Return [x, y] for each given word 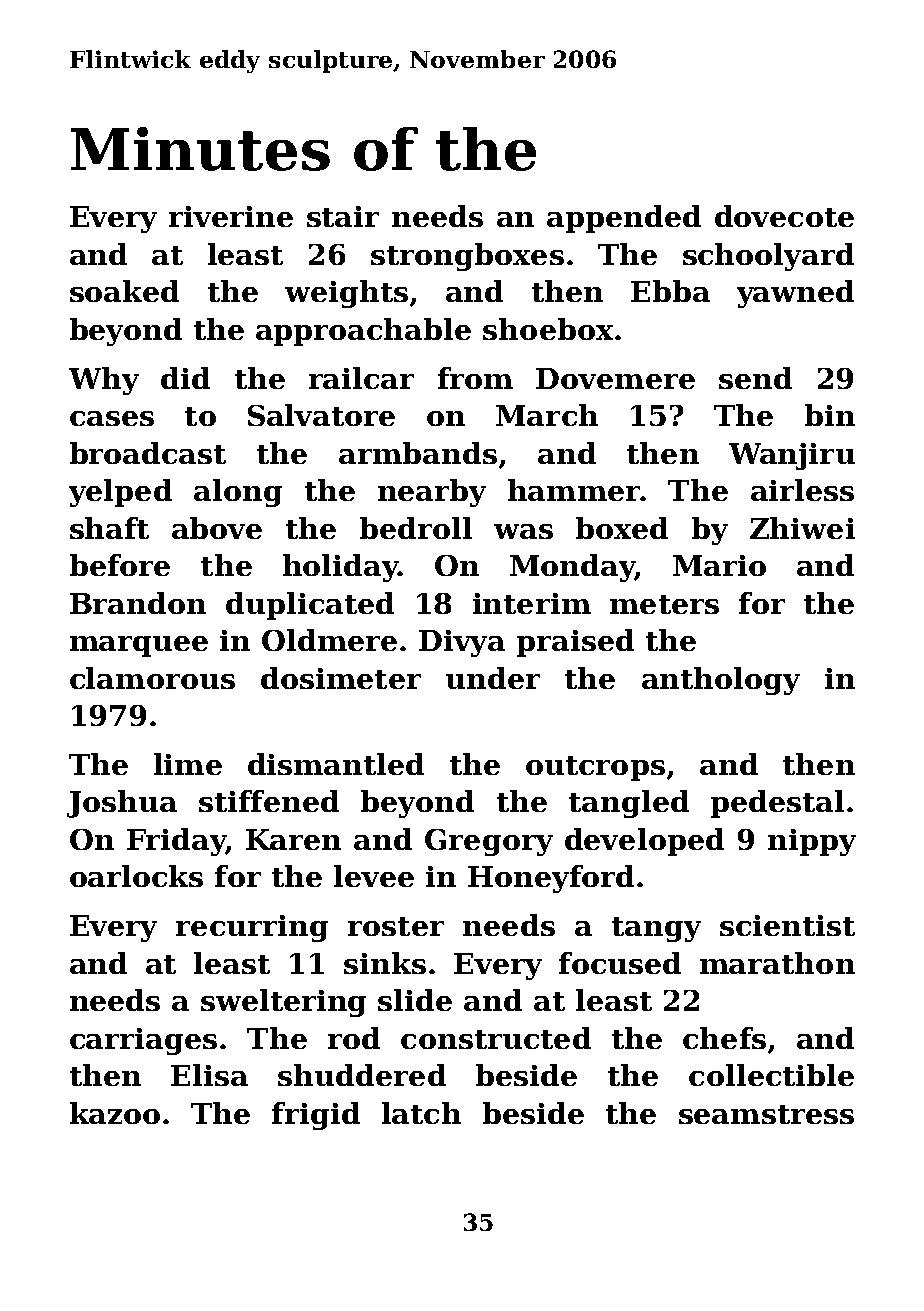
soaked [124, 291]
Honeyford [551, 879]
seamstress [766, 1114]
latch [421, 1113]
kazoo [115, 1113]
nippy [812, 842]
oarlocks [136, 876]
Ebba [670, 291]
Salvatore [321, 415]
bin [830, 415]
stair [343, 216]
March [547, 415]
